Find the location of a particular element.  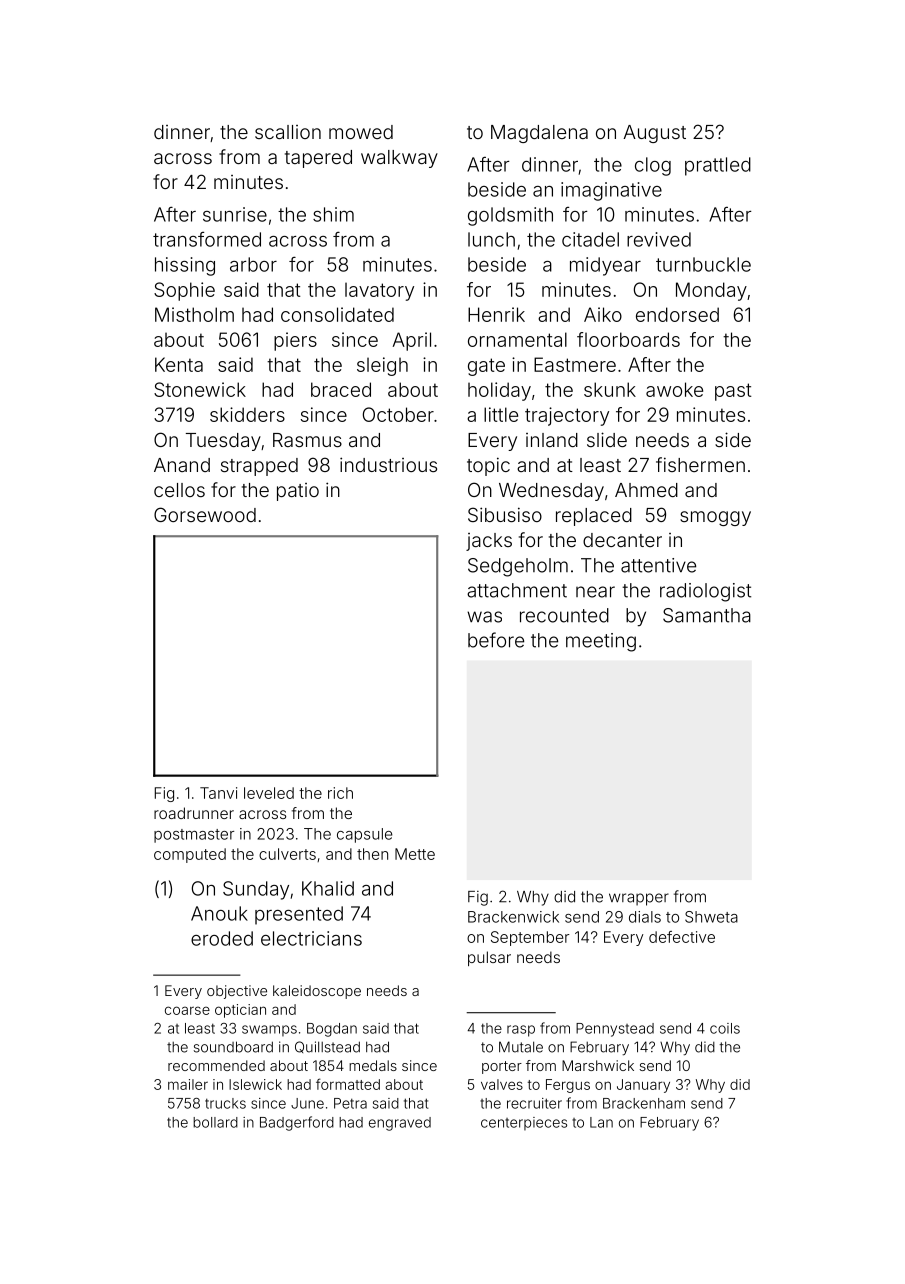

smoggy is located at coordinates (715, 518).
